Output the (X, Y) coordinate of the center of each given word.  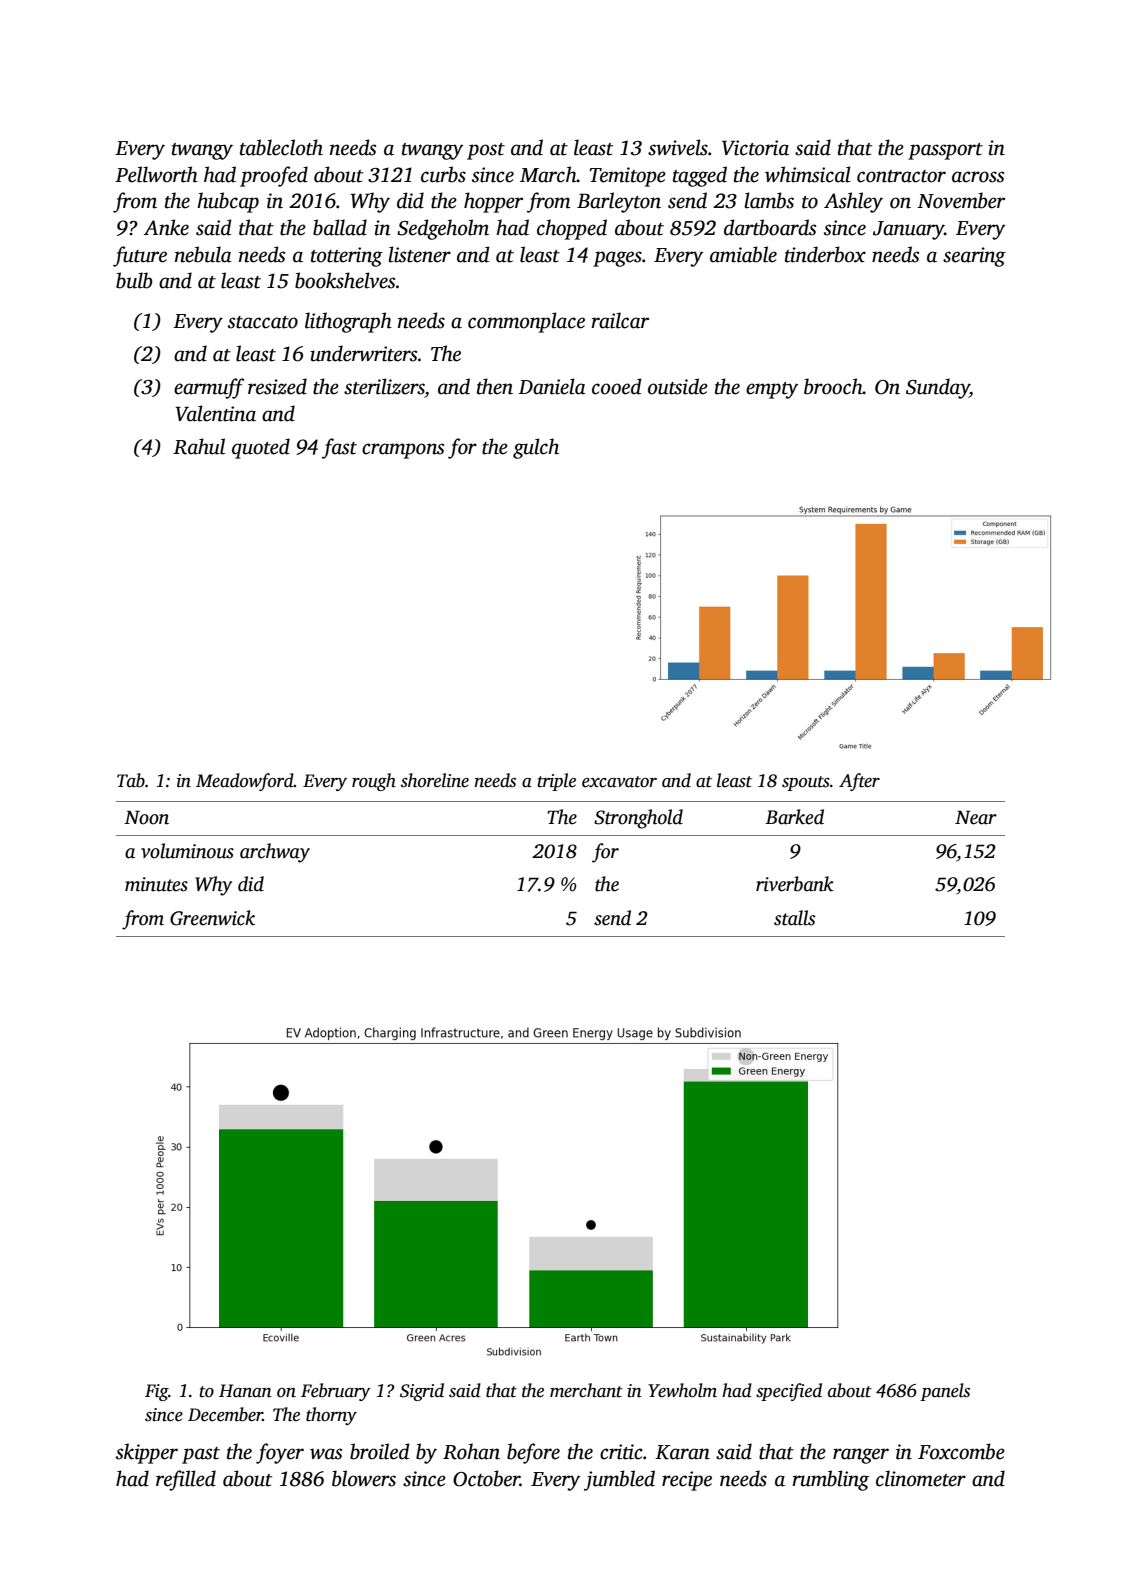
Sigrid (422, 1392)
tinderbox (825, 254)
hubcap (228, 202)
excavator (619, 782)
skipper (147, 1453)
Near (976, 817)
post (486, 151)
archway (275, 853)
